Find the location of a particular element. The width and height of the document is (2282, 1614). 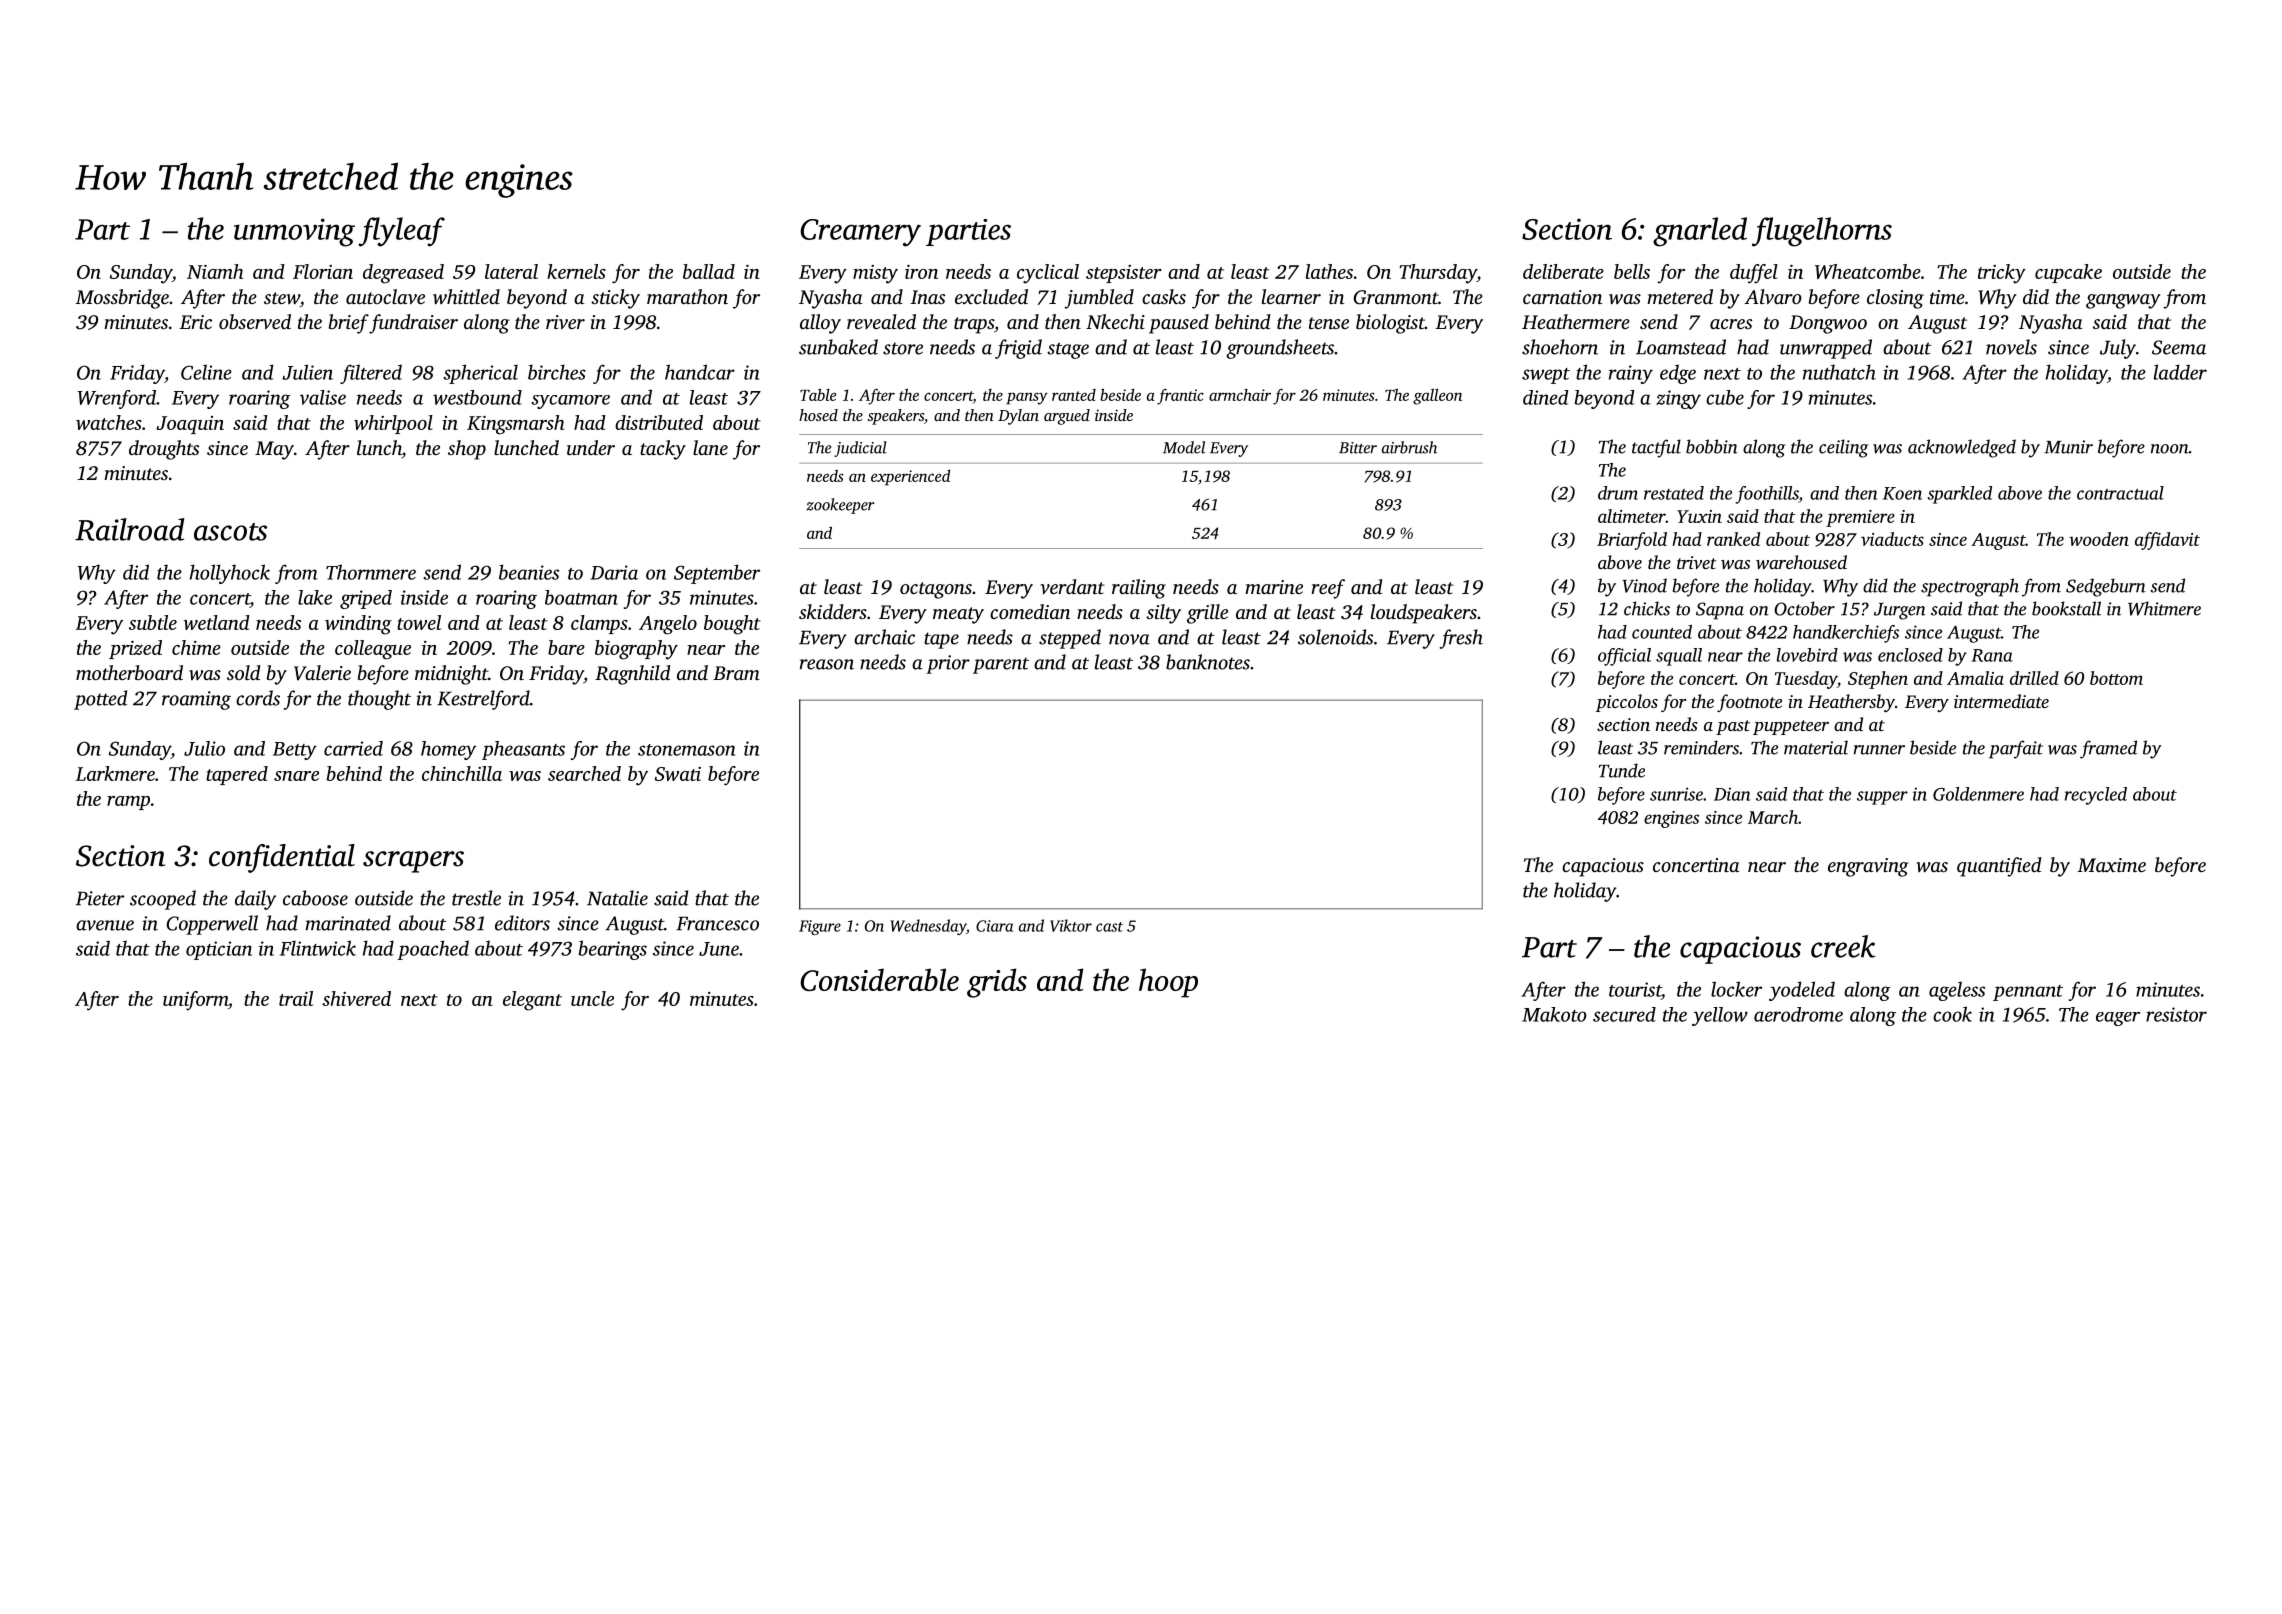

Creamery is located at coordinates (860, 233).
